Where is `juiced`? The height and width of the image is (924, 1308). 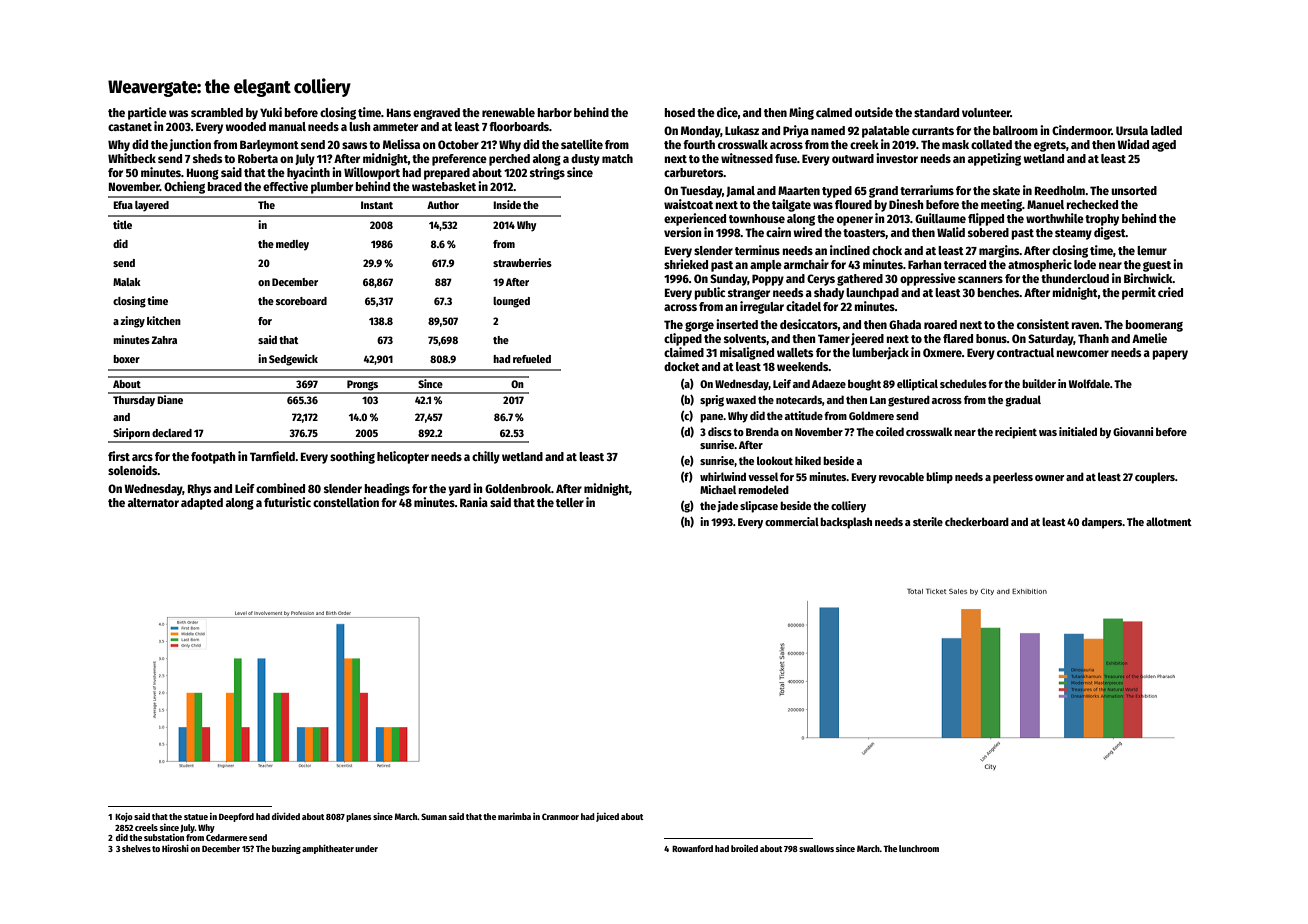
juiced is located at coordinates (607, 817).
